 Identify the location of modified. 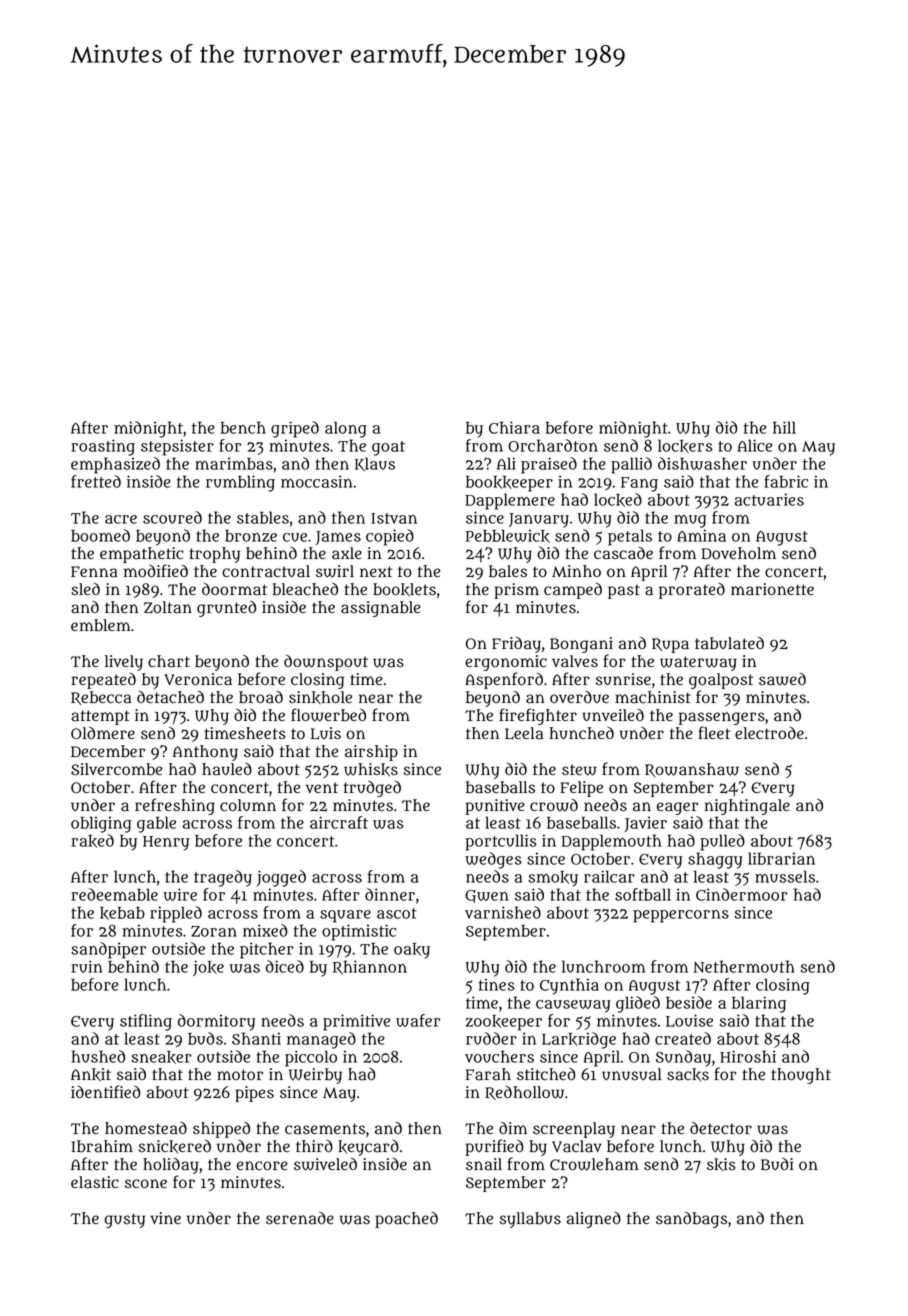
(156, 571).
